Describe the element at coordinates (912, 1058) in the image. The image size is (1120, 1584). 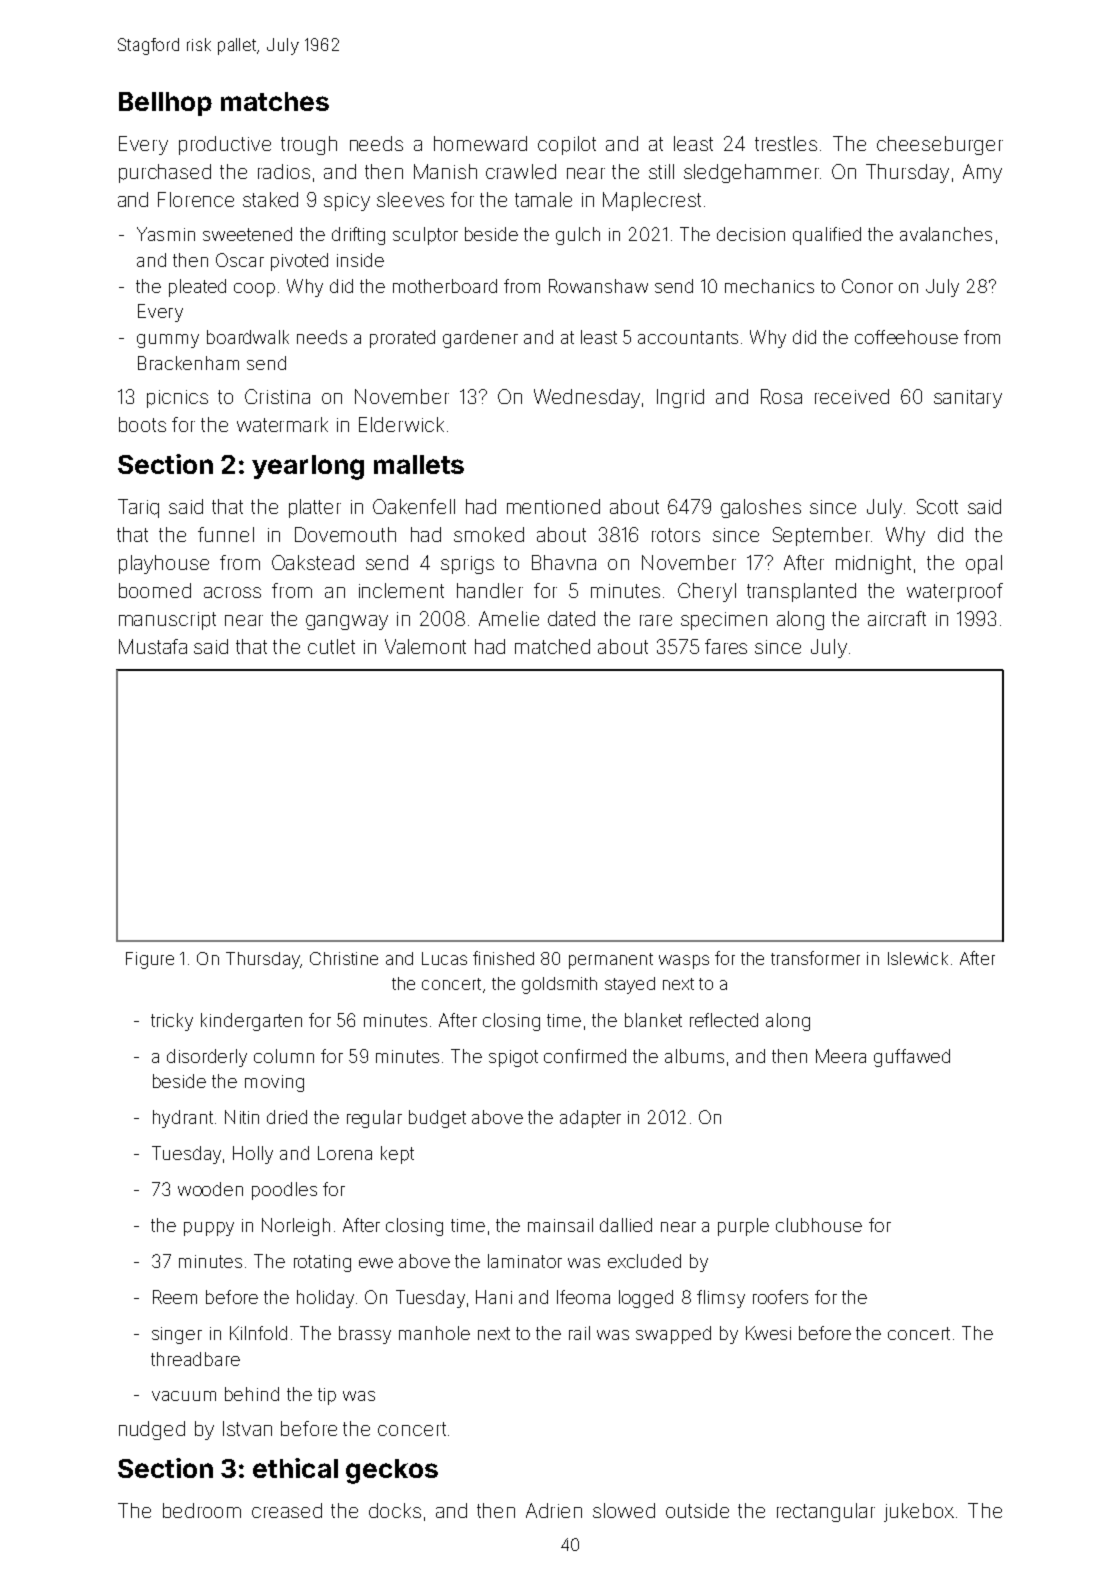
I see `guffawed` at that location.
